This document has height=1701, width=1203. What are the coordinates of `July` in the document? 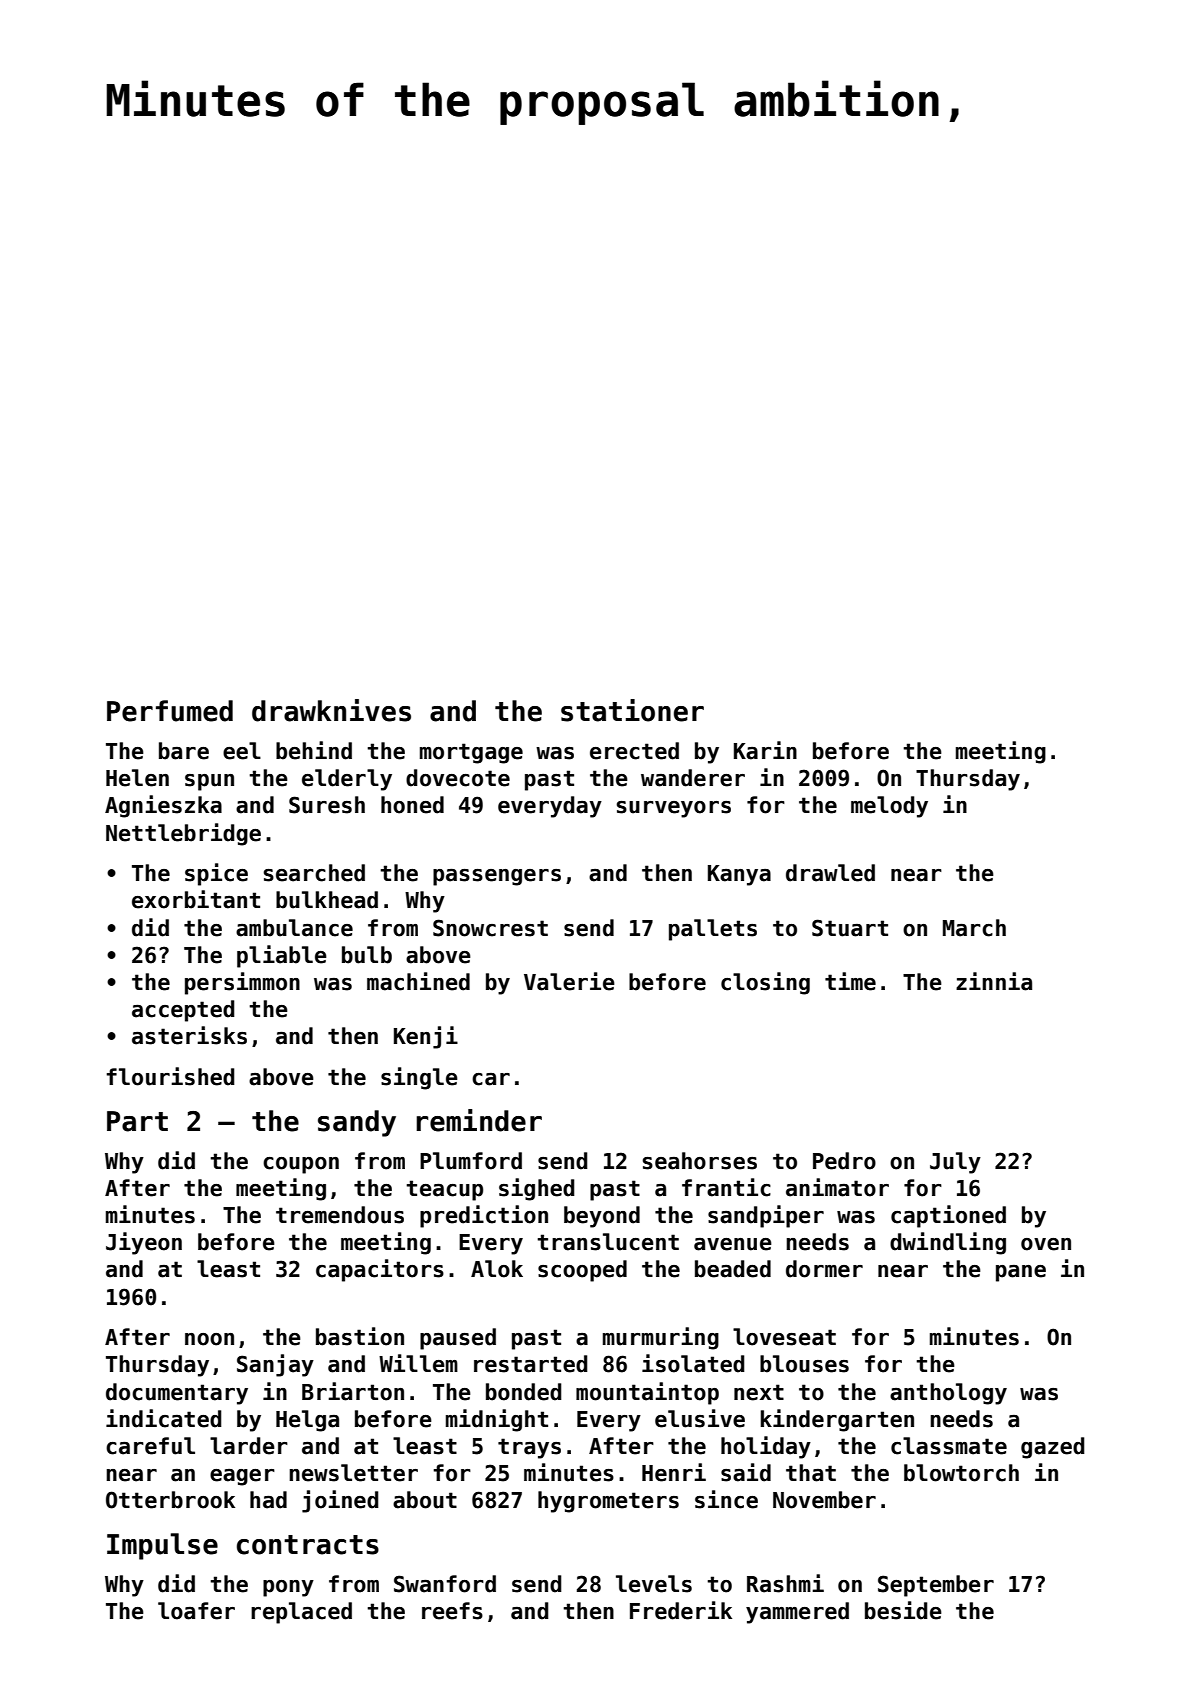 It's located at (955, 1163).
